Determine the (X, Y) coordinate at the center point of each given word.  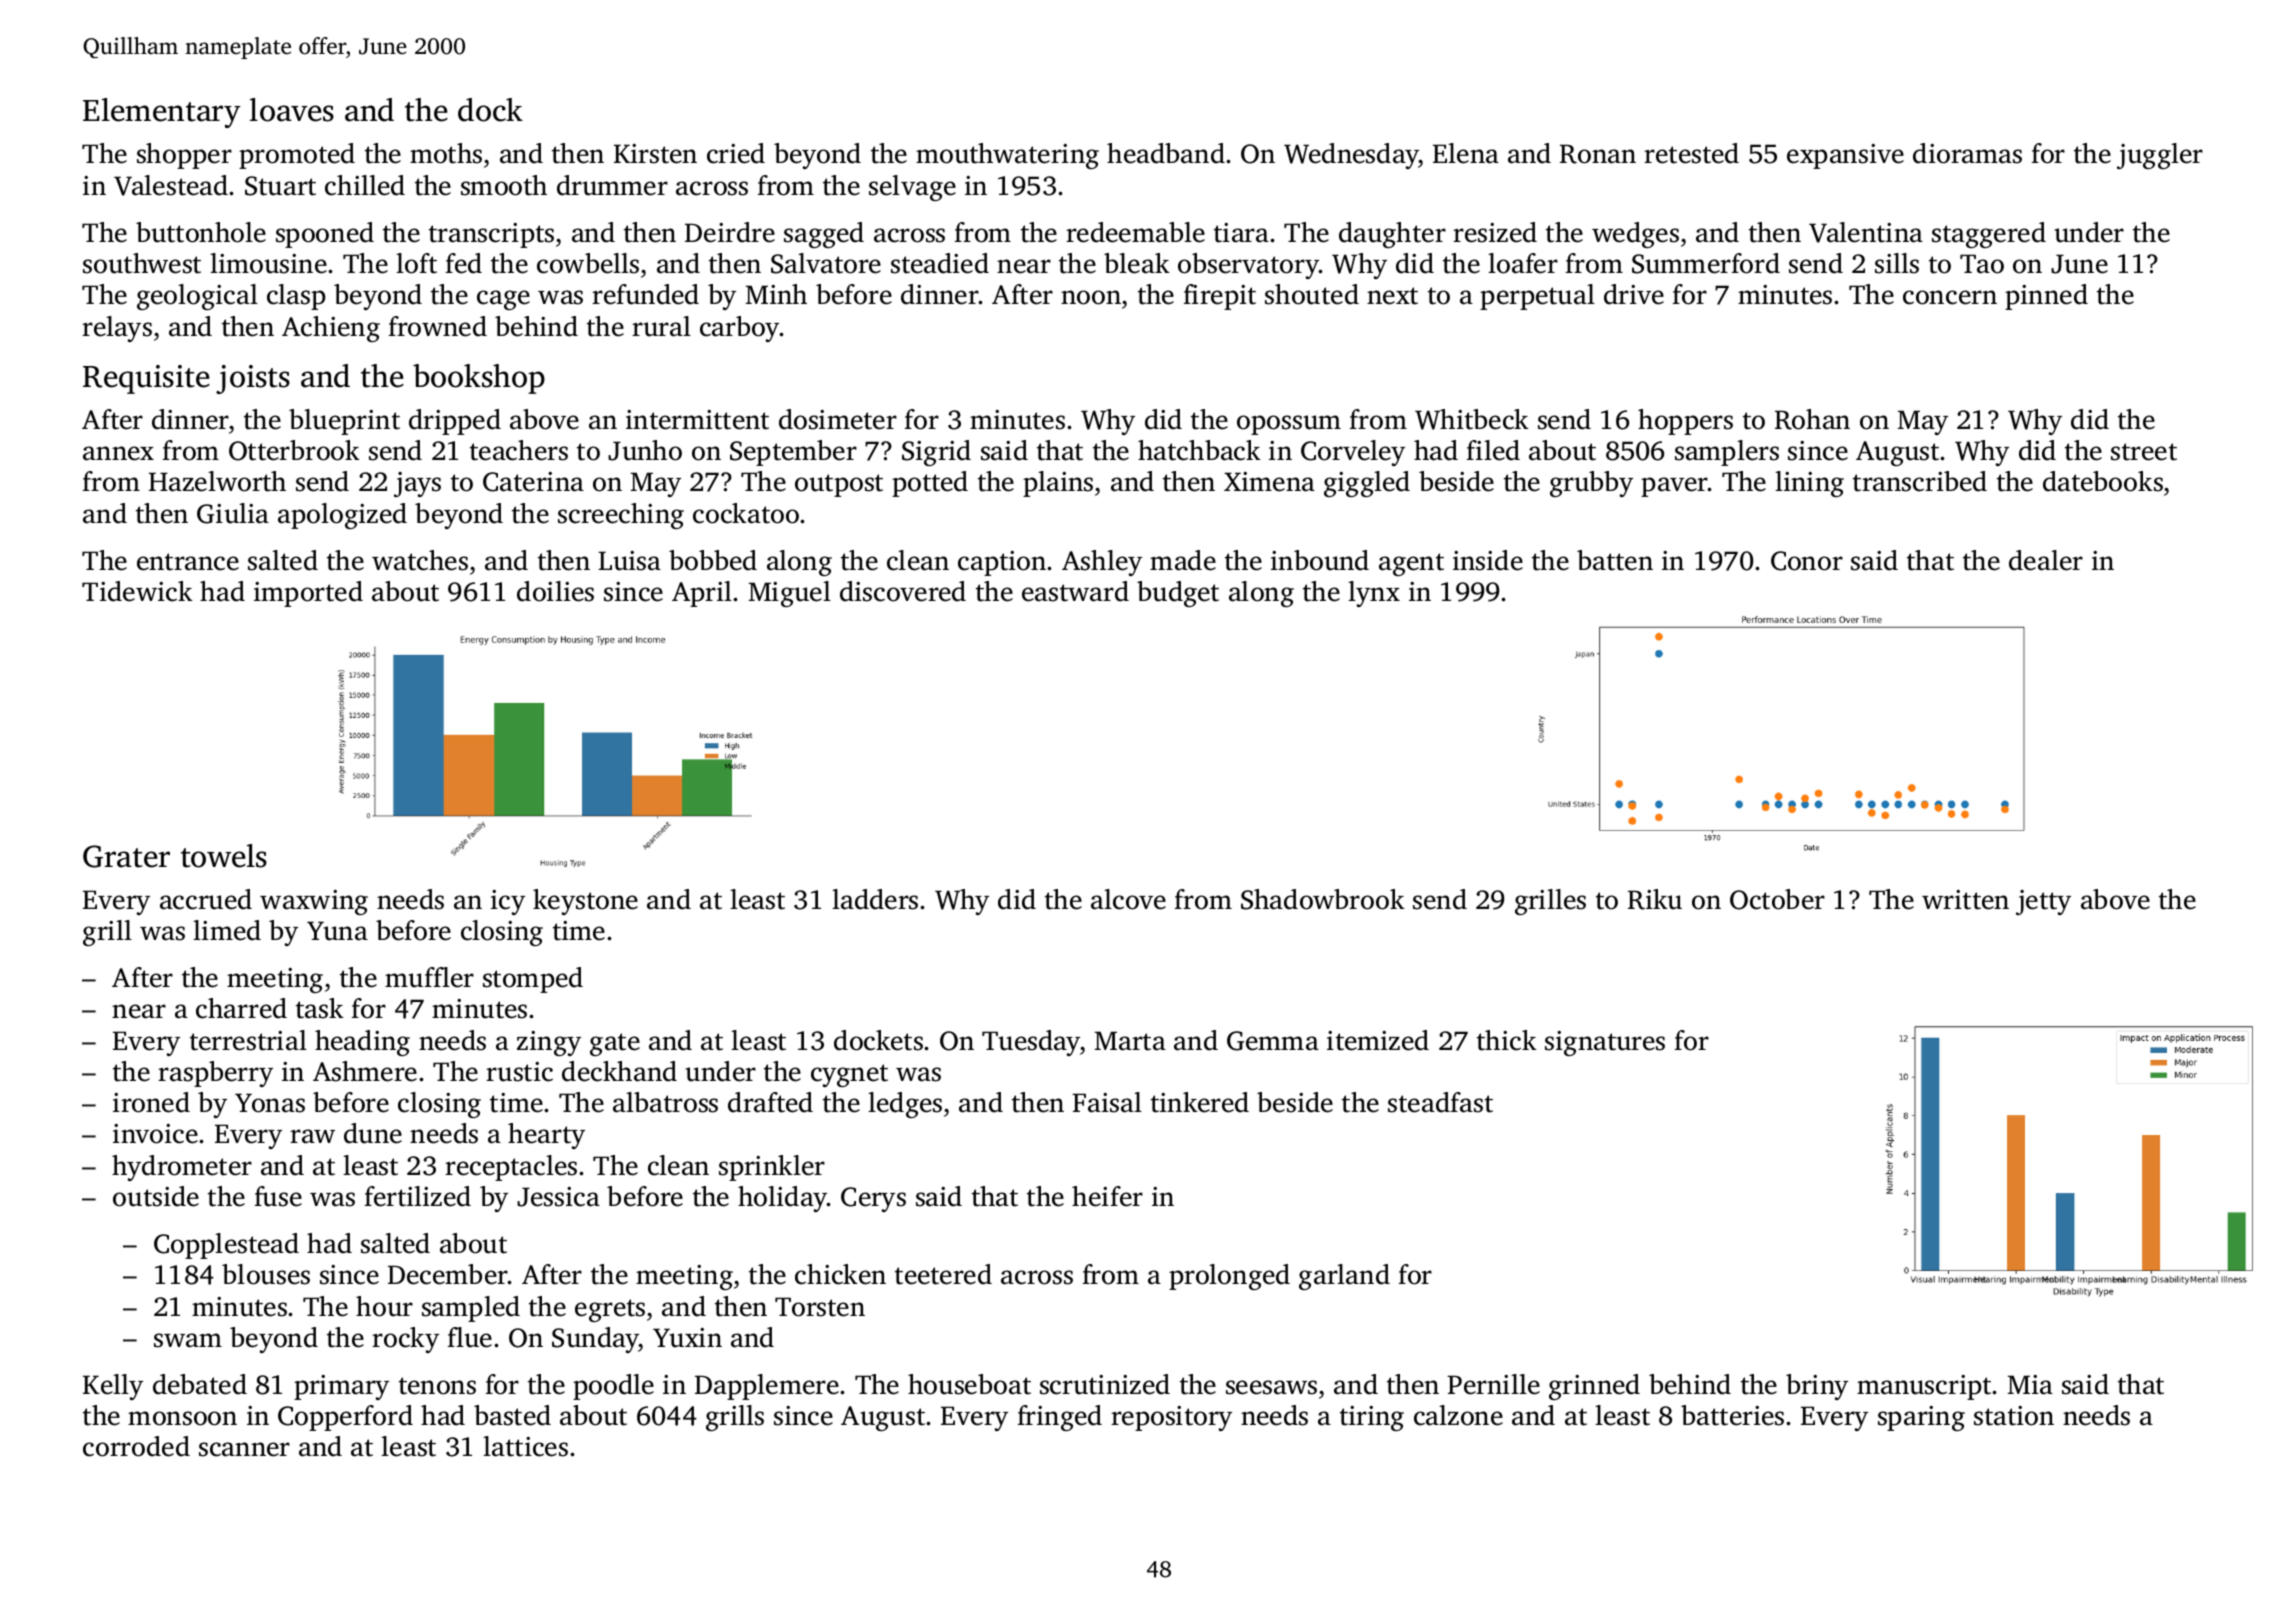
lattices (525, 1446)
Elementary (162, 113)
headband (1166, 153)
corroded (136, 1446)
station (2014, 1416)
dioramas (1967, 153)
